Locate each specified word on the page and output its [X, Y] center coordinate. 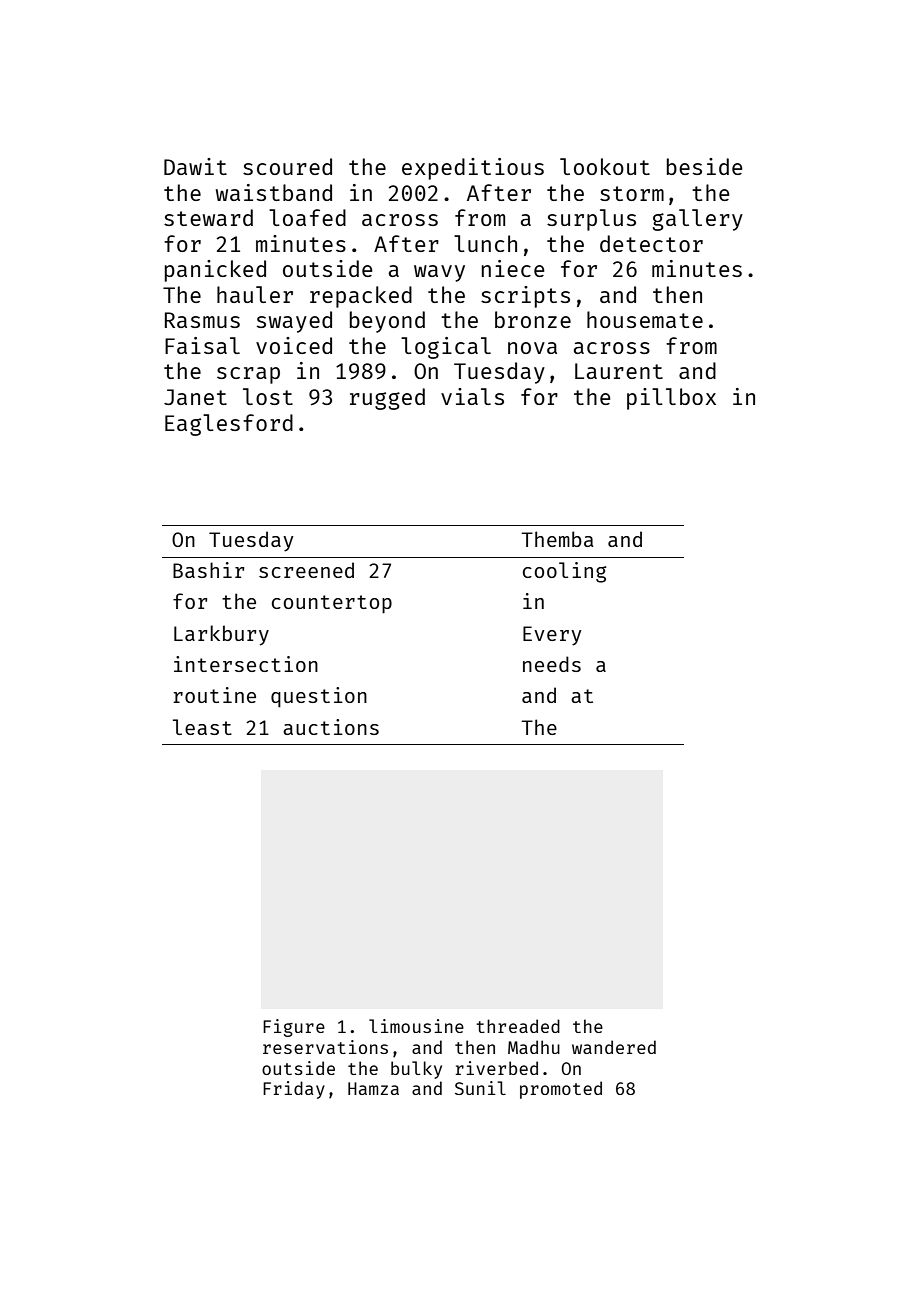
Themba [557, 539]
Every [552, 636]
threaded [518, 1026]
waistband [274, 192]
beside [705, 166]
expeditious [473, 169]
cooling [565, 572]
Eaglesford [229, 425]
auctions [331, 727]
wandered [614, 1047]
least [202, 727]
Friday [294, 1090]
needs [552, 664]
